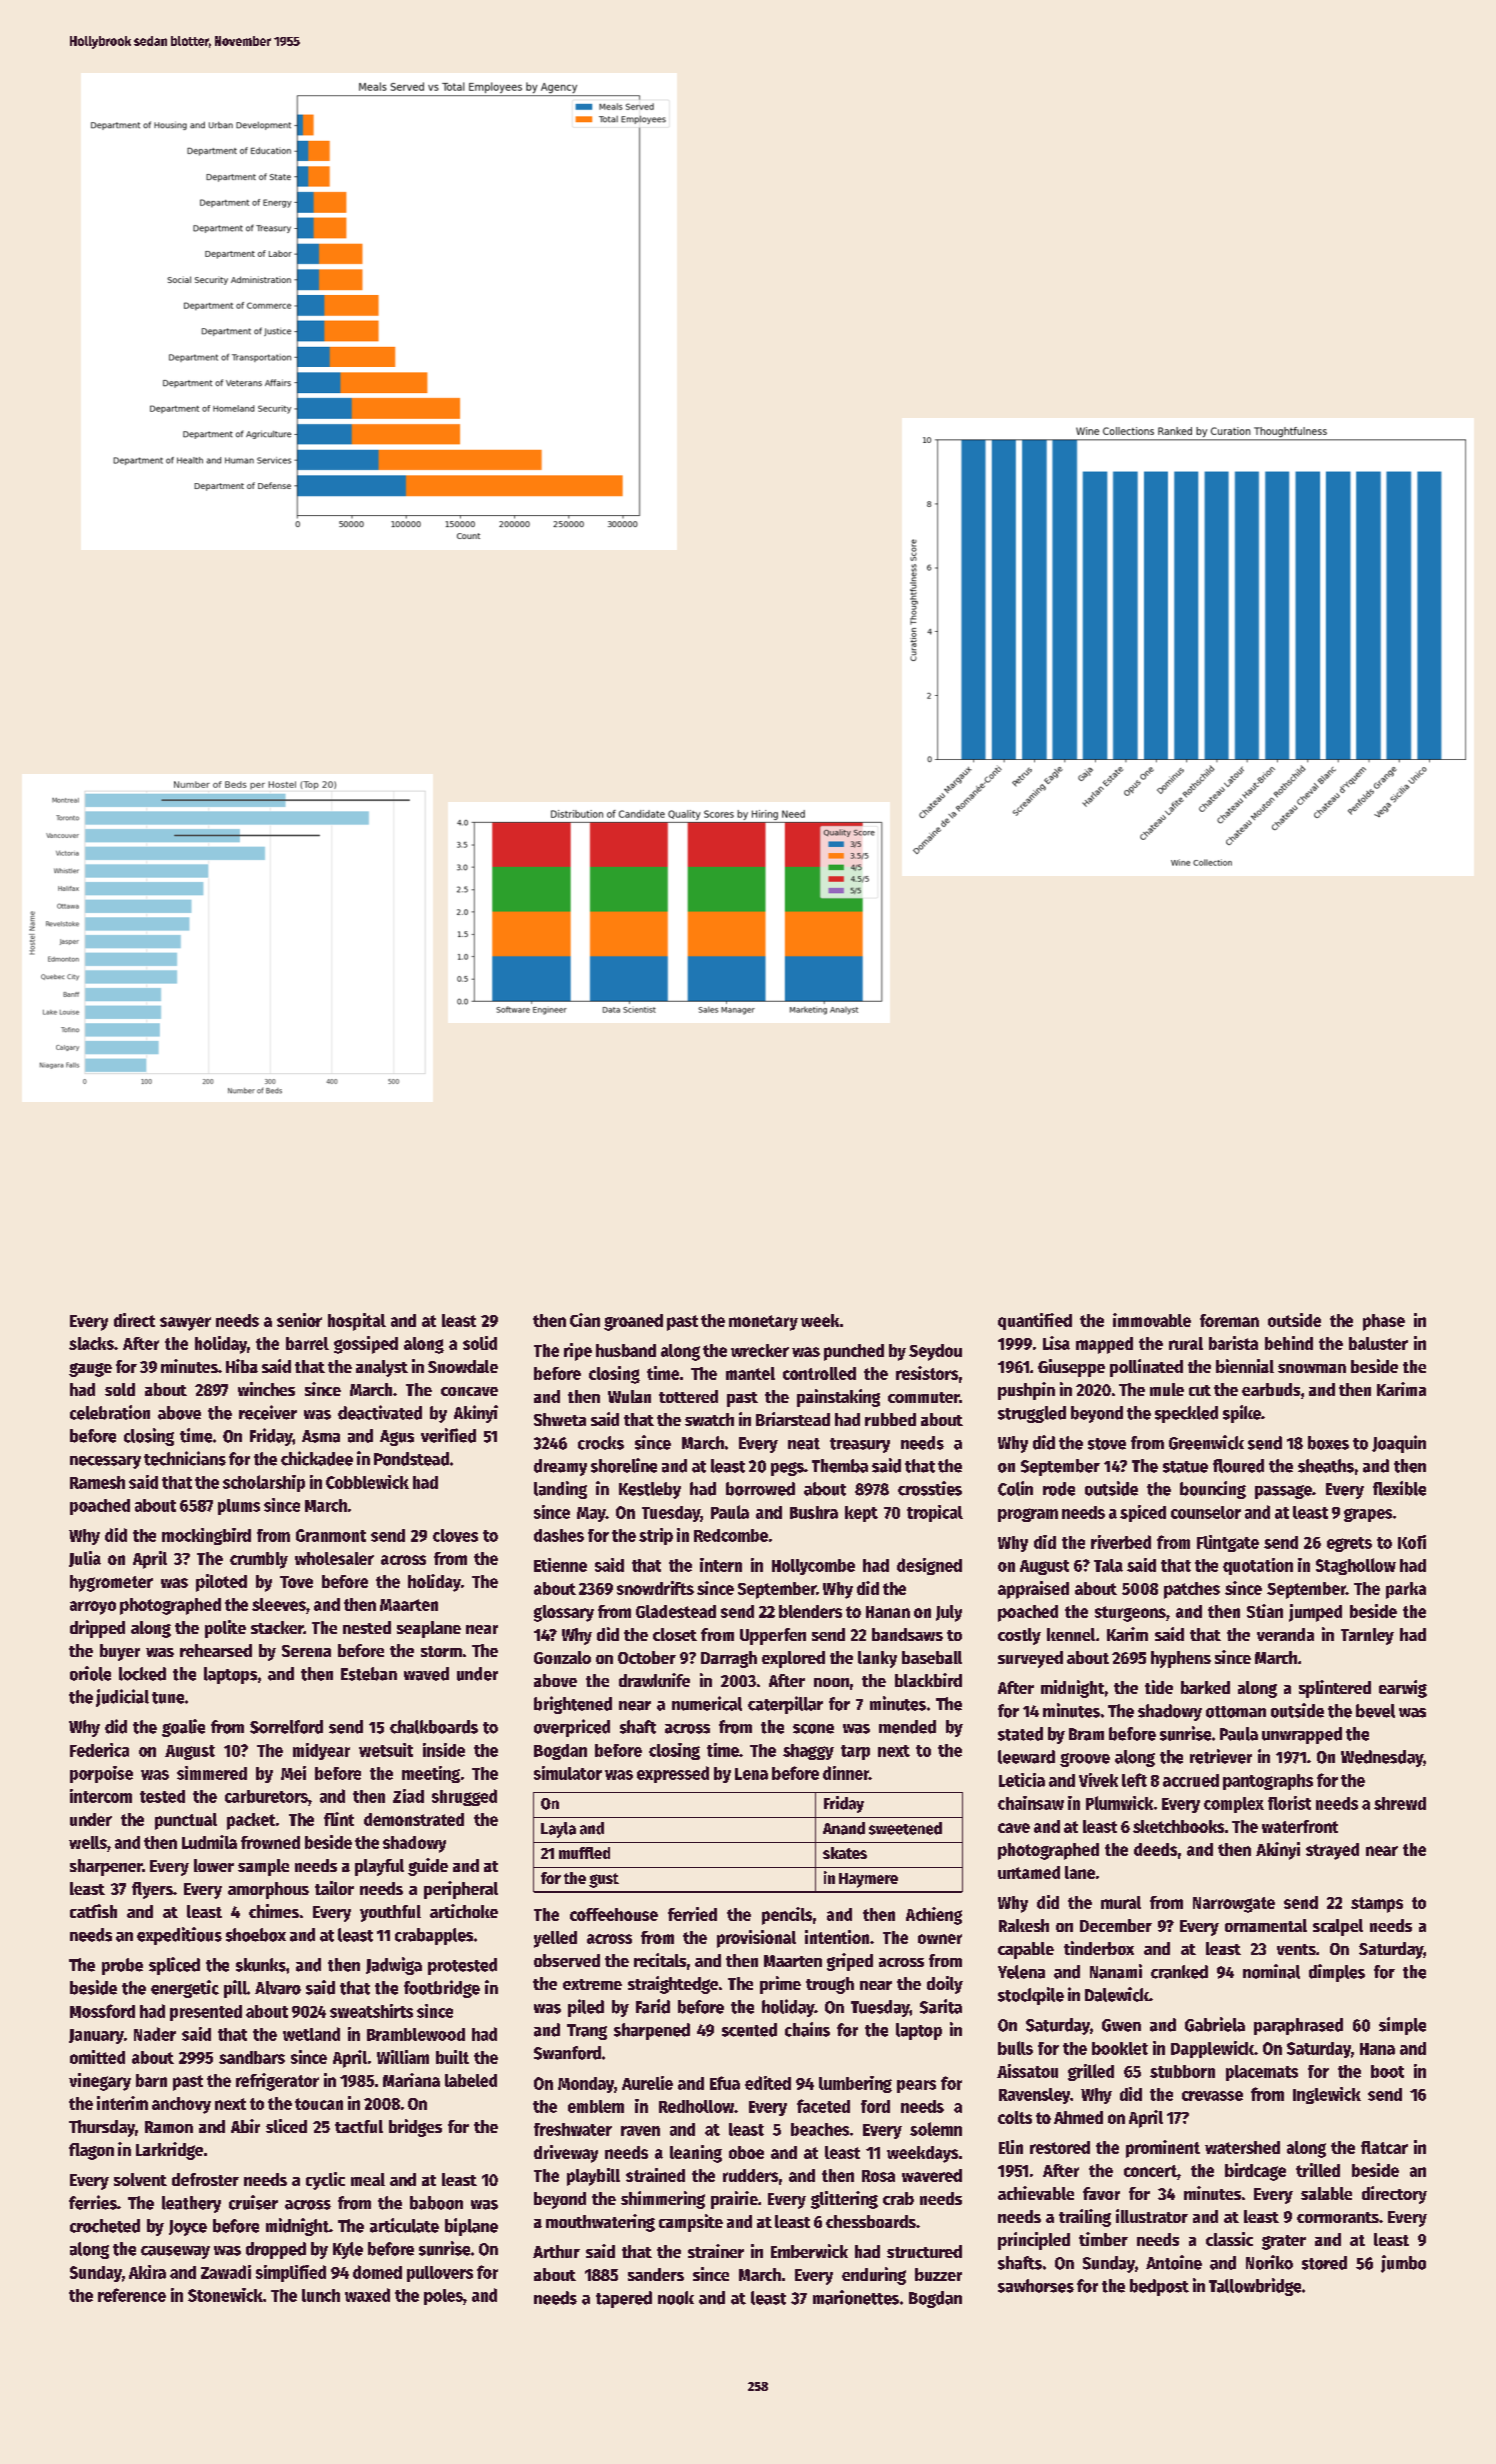  What do you see at coordinates (844, 1828) in the document?
I see `Anand` at bounding box center [844, 1828].
